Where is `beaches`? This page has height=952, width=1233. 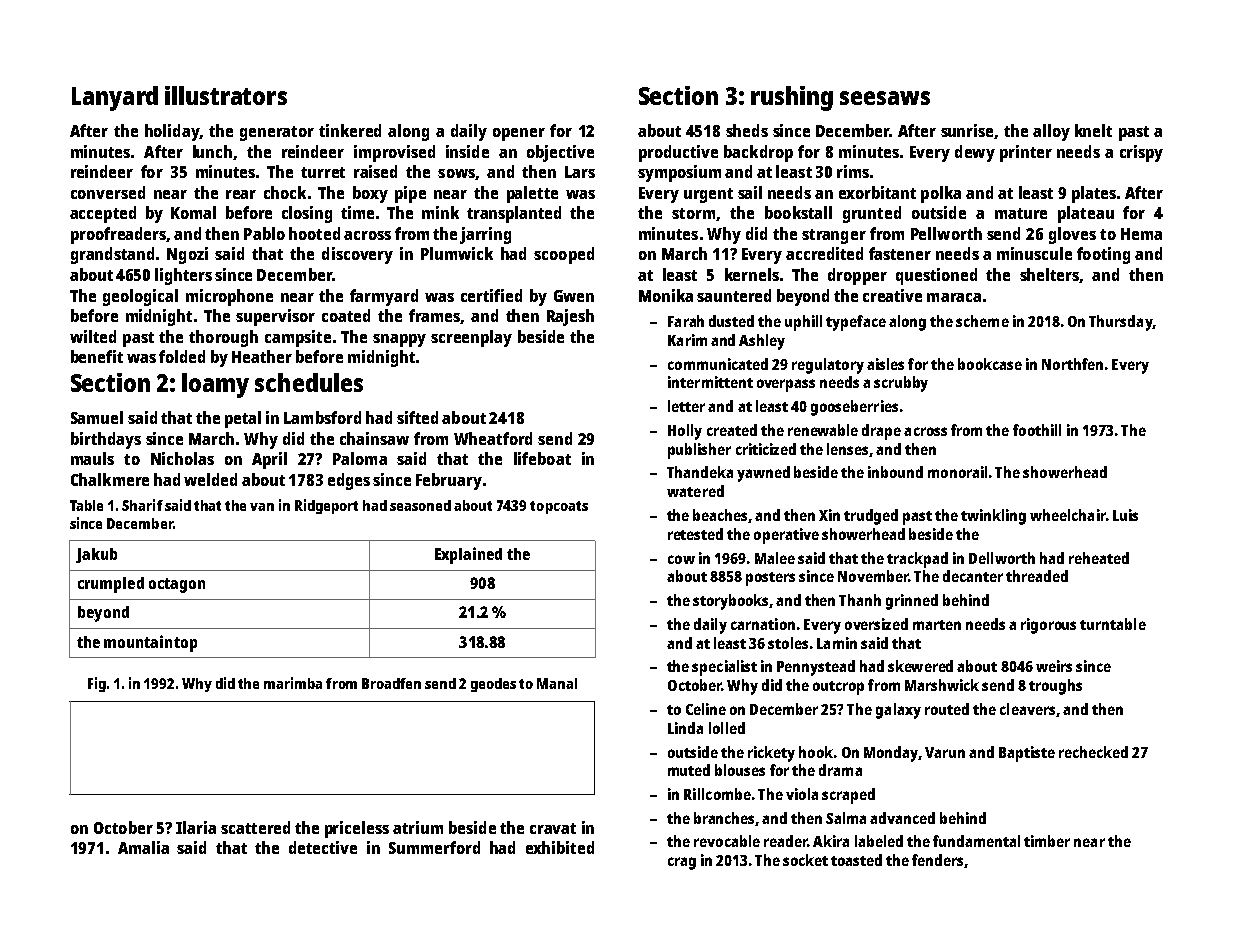
beaches is located at coordinates (721, 516).
